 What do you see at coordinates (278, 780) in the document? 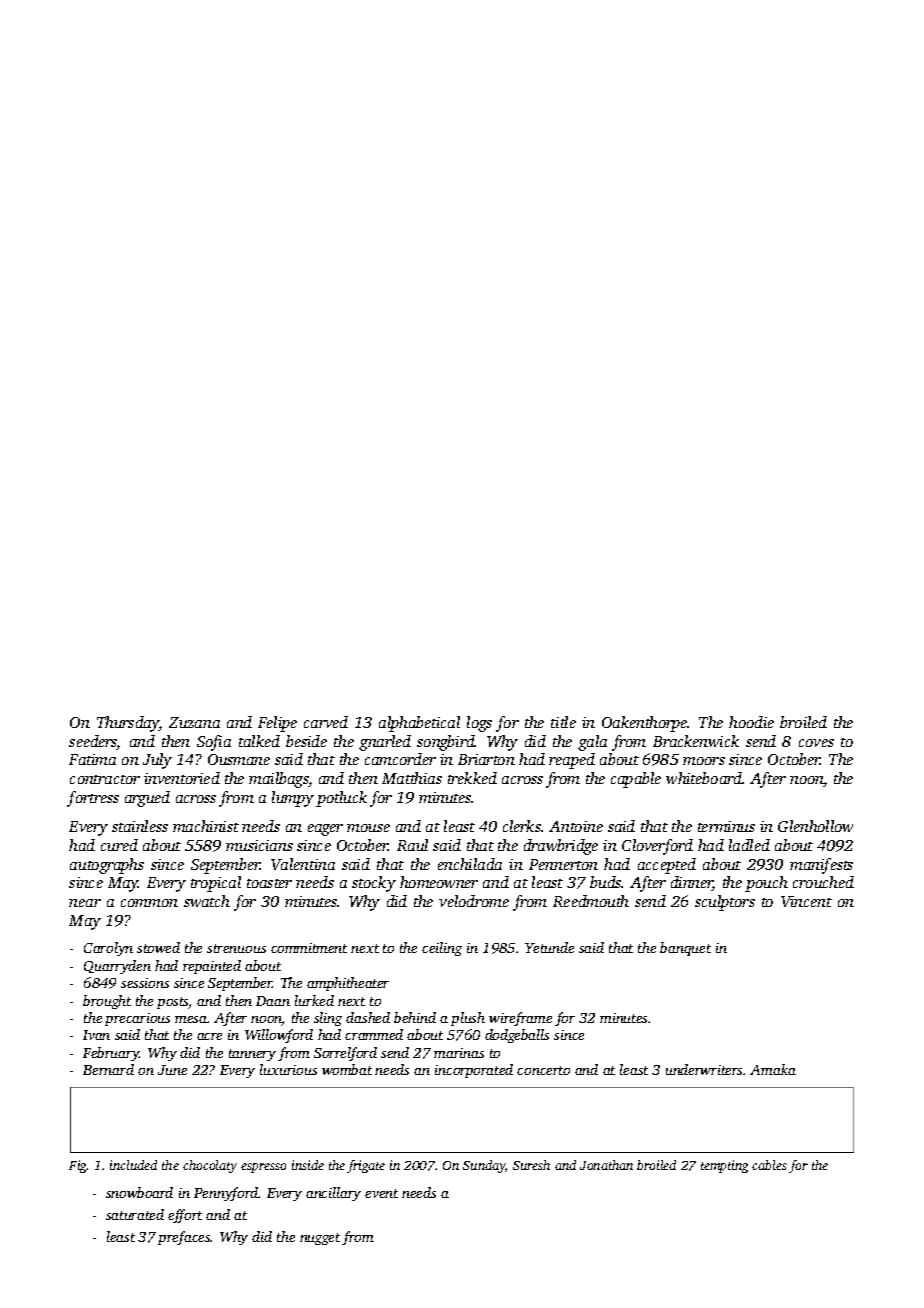
I see `mailbags` at bounding box center [278, 780].
